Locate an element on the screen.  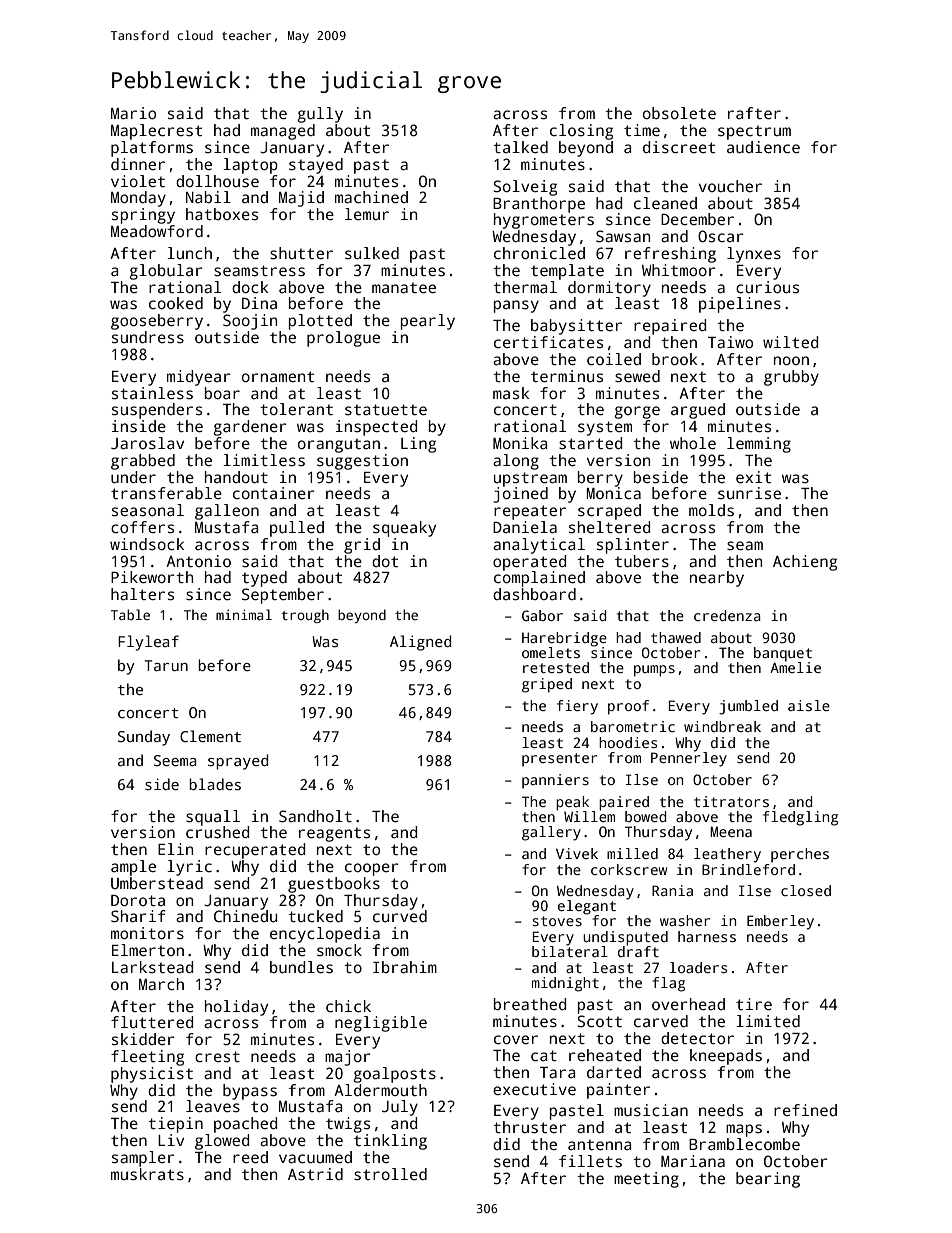
managed is located at coordinates (283, 132).
